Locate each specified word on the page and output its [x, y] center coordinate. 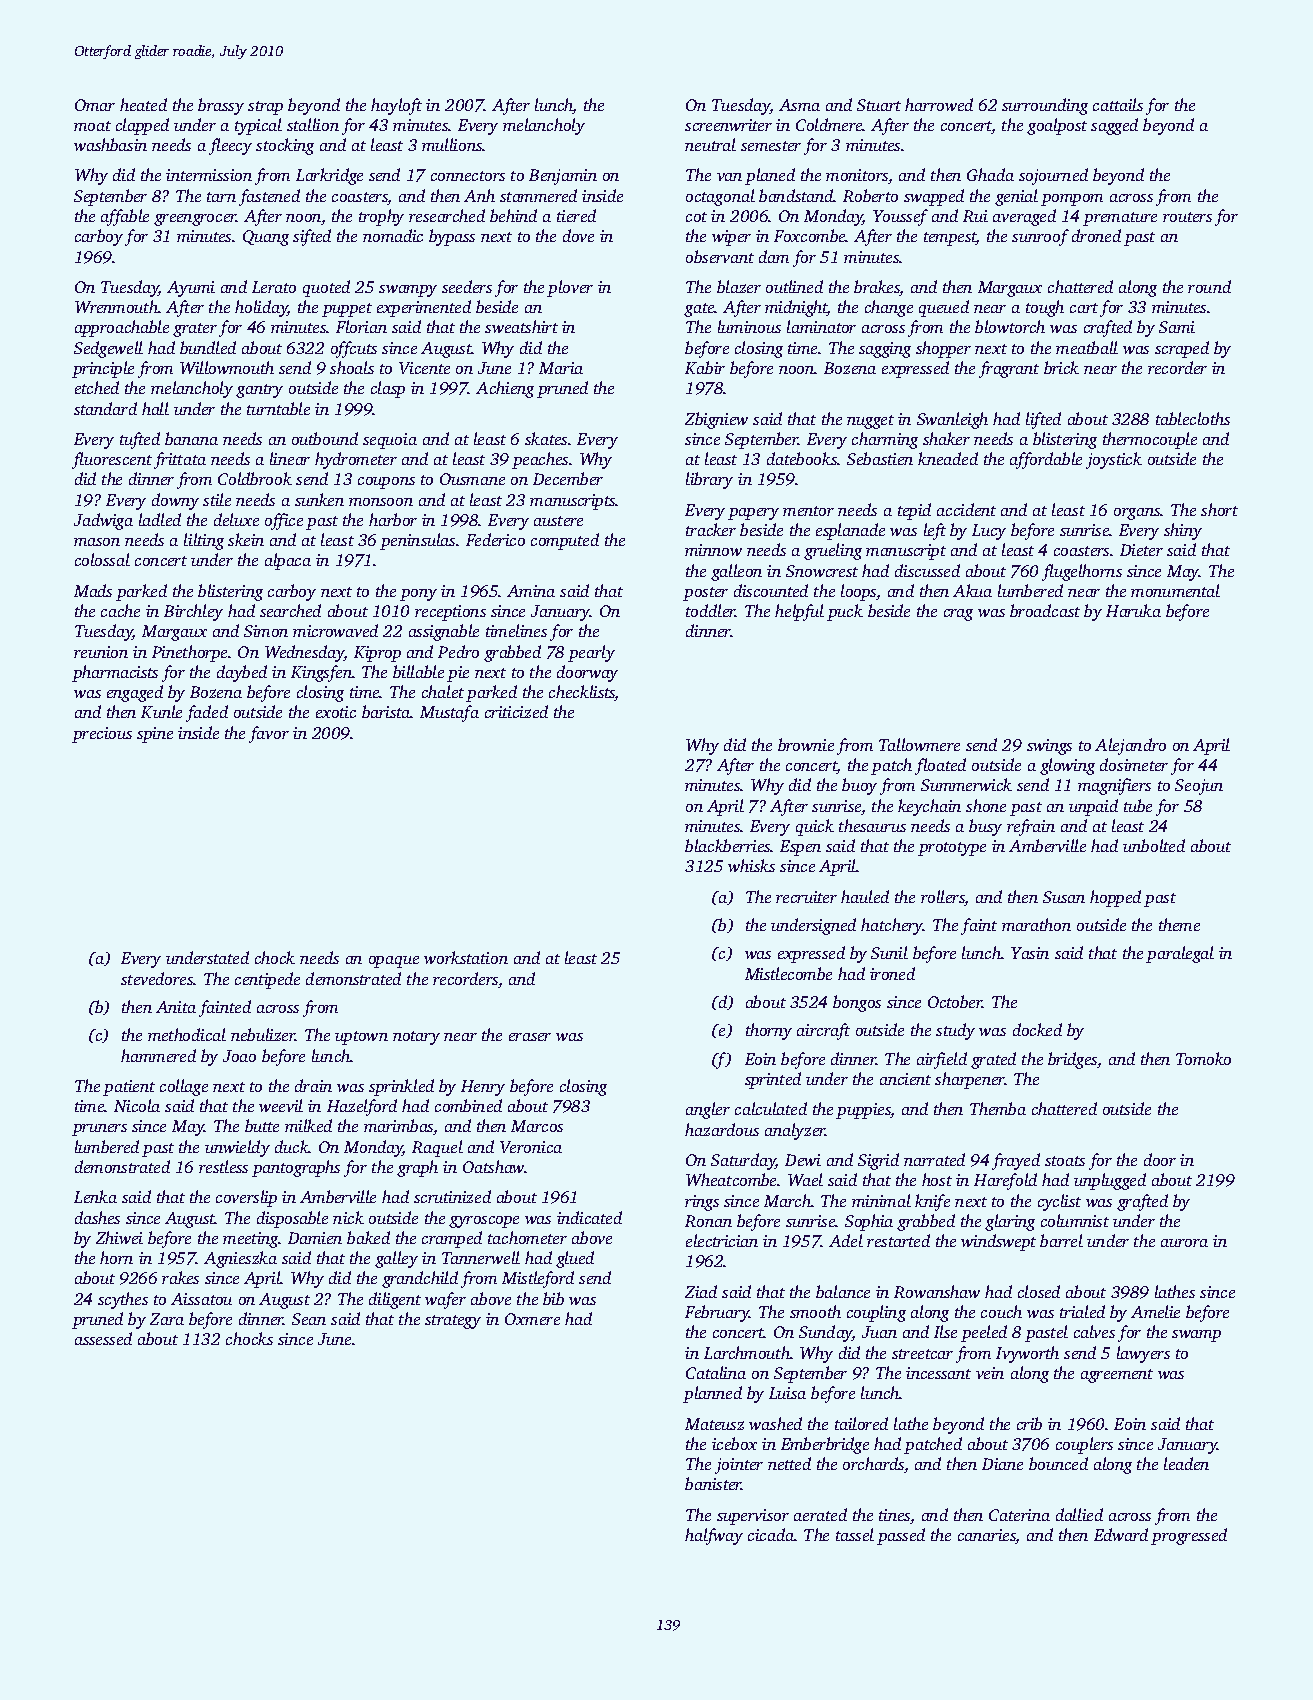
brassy [221, 106]
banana [191, 438]
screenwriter [728, 125]
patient [129, 1088]
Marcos [537, 1126]
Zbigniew [716, 420]
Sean [309, 1319]
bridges [1073, 1060]
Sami [1177, 327]
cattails [1118, 104]
